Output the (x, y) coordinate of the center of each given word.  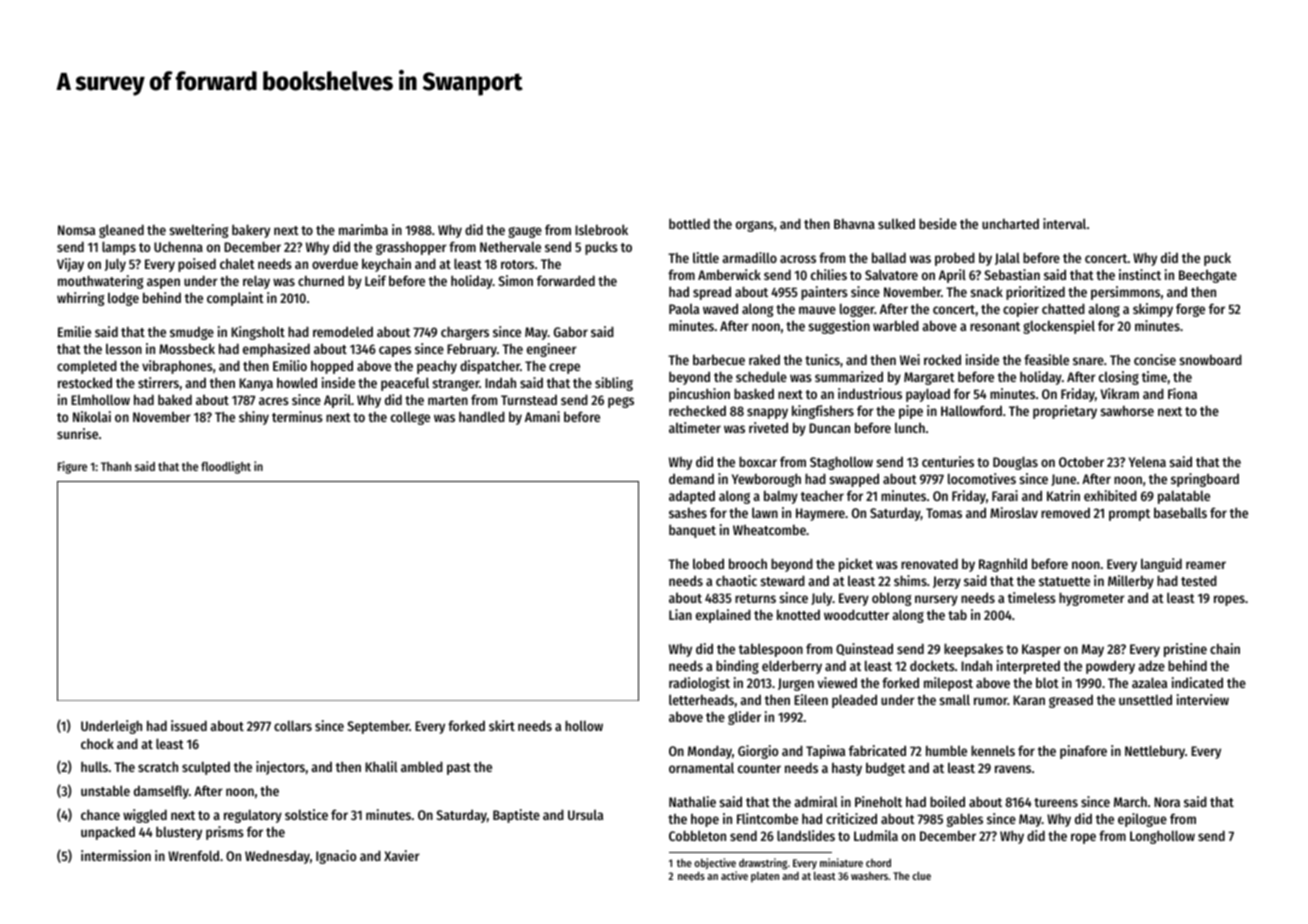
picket (856, 565)
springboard (1205, 480)
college (410, 418)
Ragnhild (1003, 565)
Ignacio (336, 857)
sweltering (198, 231)
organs (755, 226)
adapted (692, 497)
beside (938, 223)
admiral (815, 801)
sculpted (206, 768)
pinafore (1083, 752)
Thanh (116, 466)
